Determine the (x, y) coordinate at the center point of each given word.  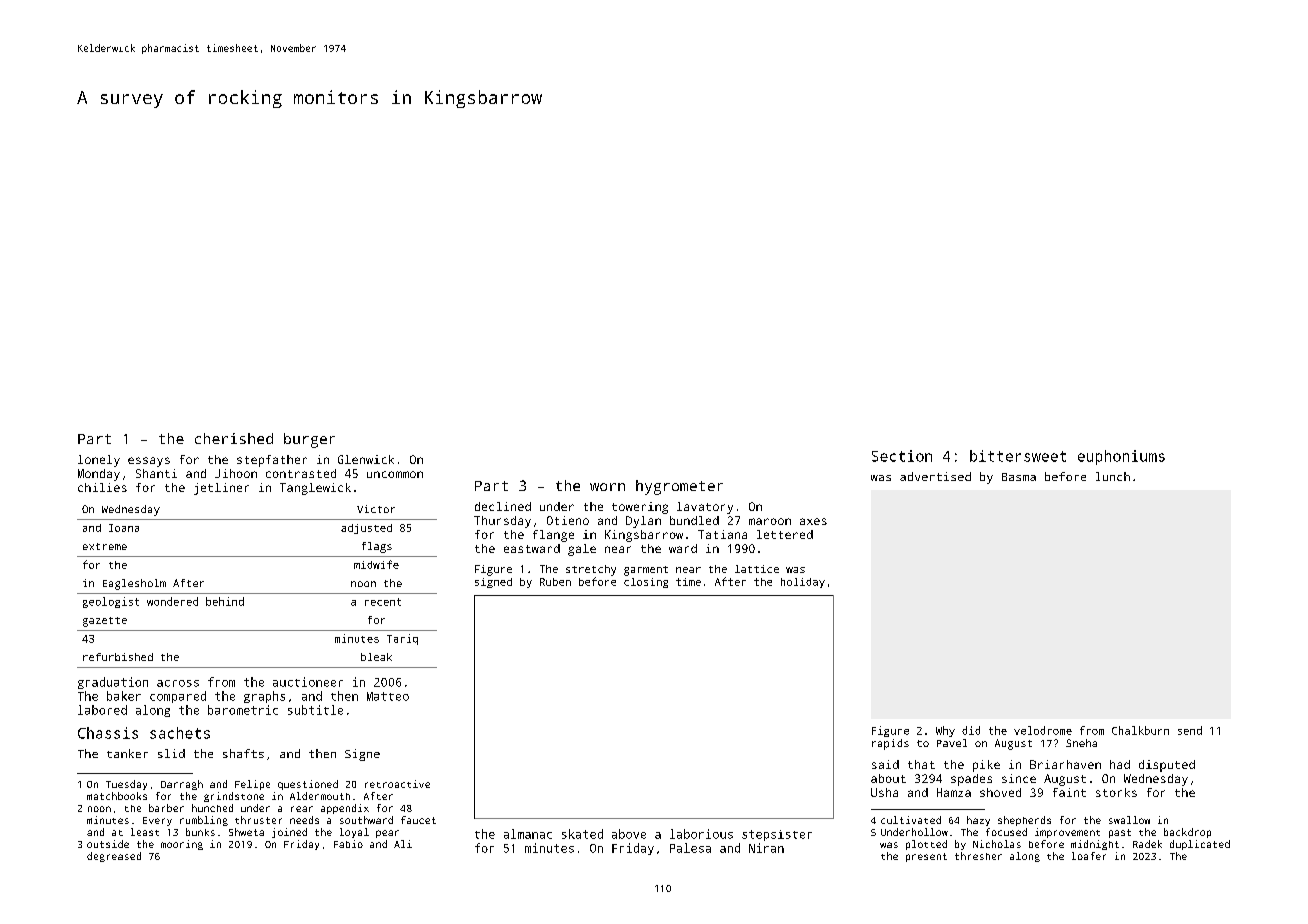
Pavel (952, 743)
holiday (803, 583)
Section (902, 456)
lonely (99, 461)
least (145, 832)
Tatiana (722, 534)
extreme (105, 546)
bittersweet (1018, 456)
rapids (890, 744)
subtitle (315, 710)
